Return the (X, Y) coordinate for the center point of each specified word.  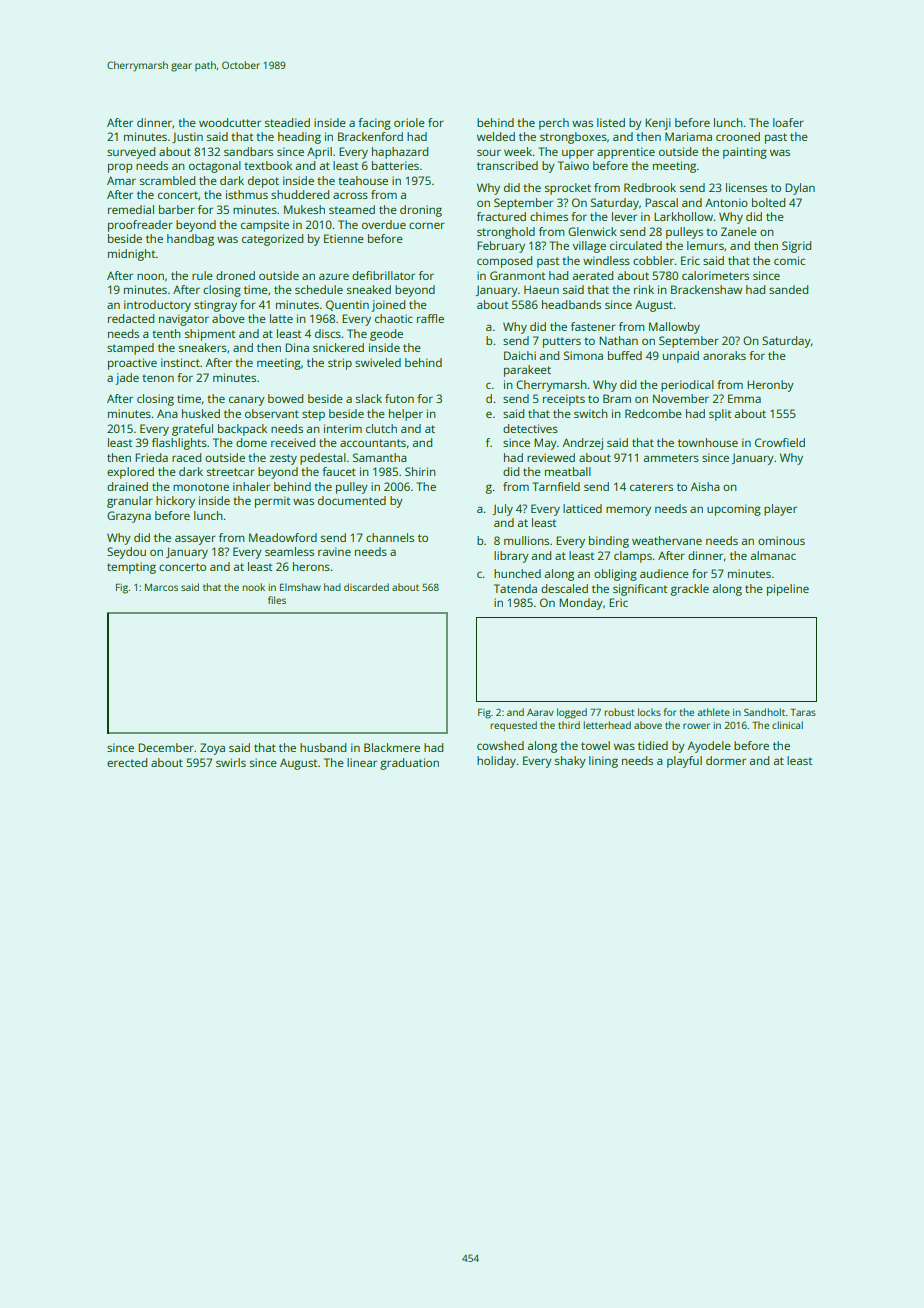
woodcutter (230, 122)
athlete (713, 712)
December (166, 747)
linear (362, 762)
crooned (738, 136)
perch (554, 124)
